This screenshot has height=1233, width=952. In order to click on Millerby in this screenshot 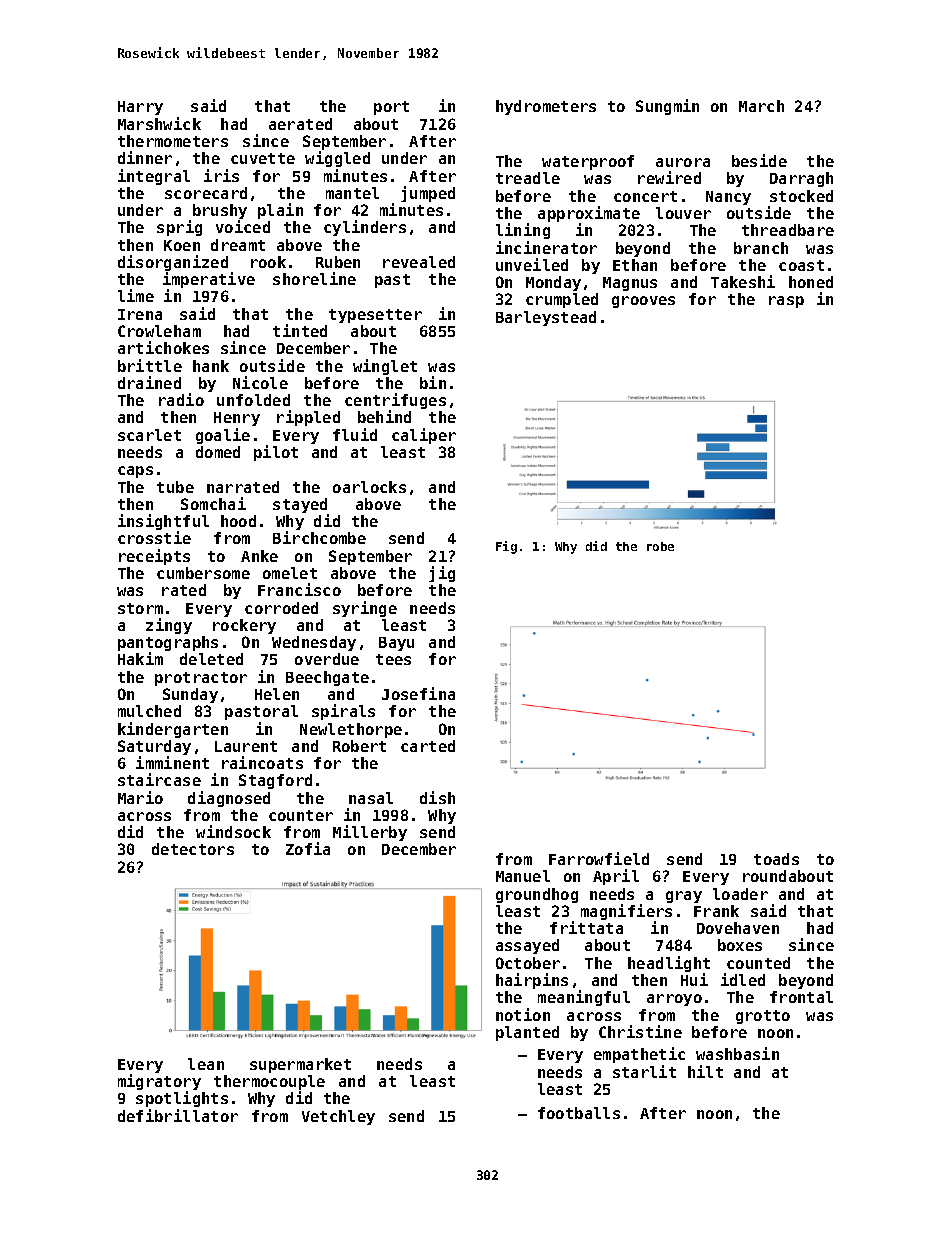, I will do `click(370, 833)`.
